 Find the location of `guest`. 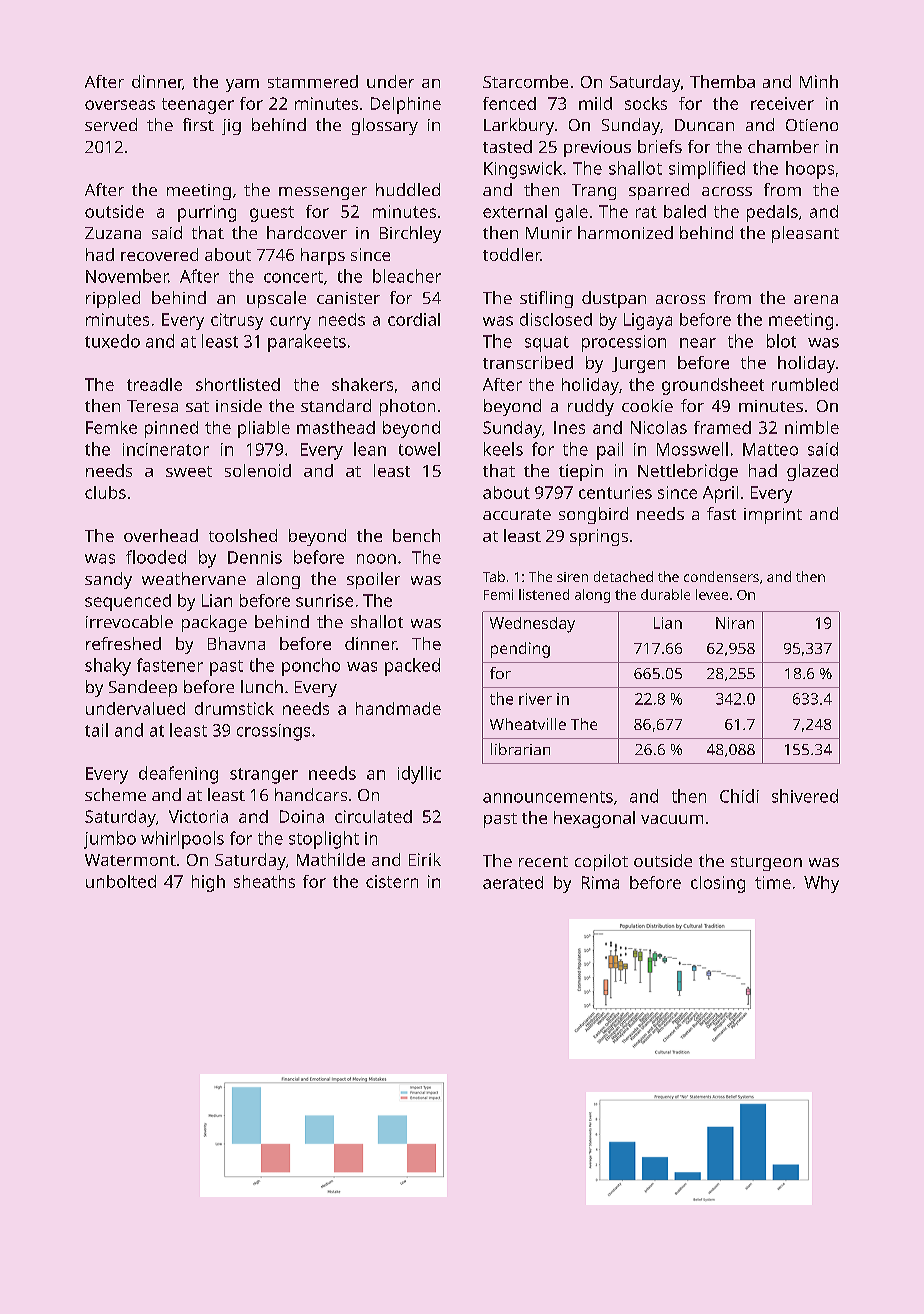

guest is located at coordinates (272, 214).
